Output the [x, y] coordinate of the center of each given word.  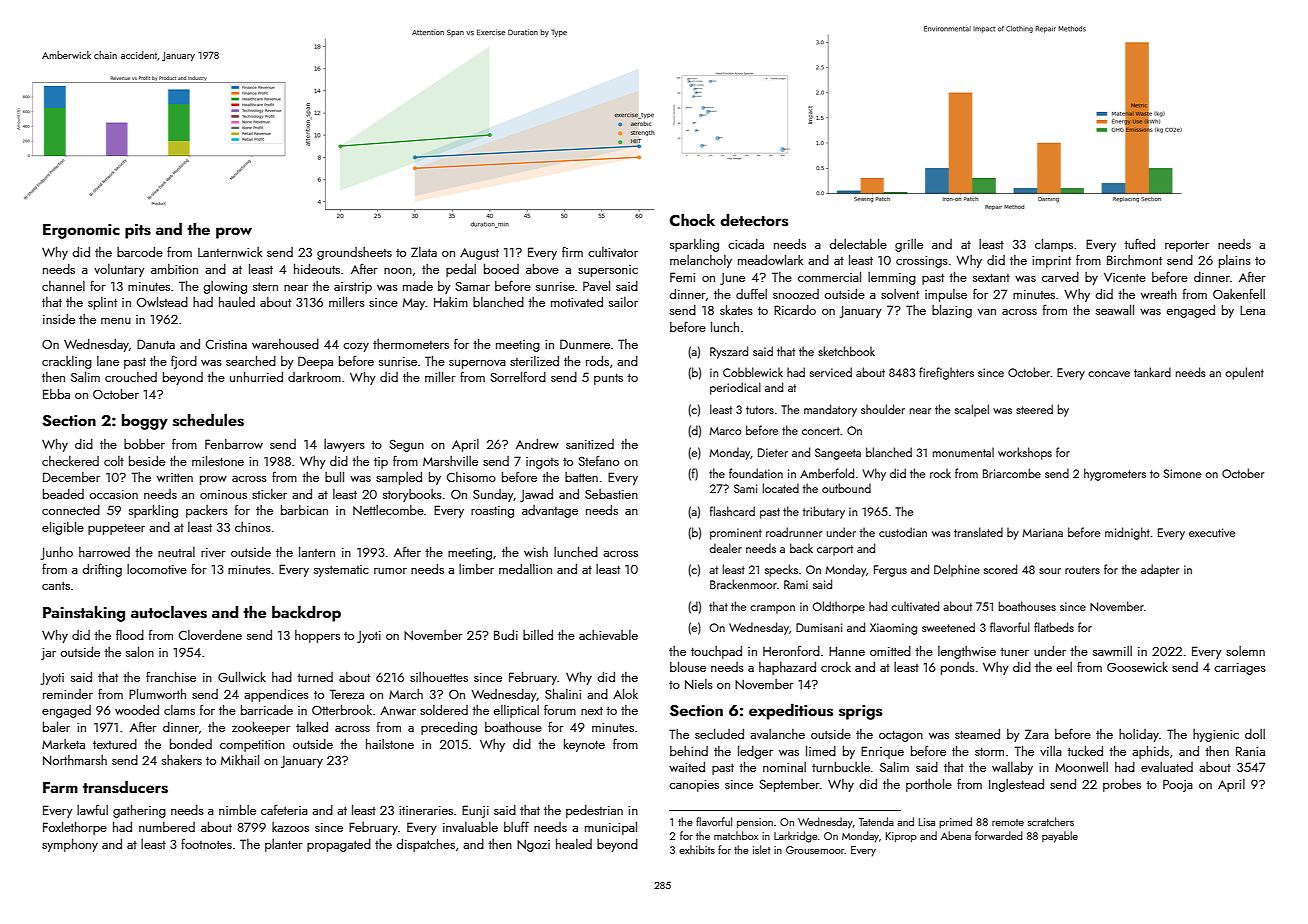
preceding [449, 728]
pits [138, 231]
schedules [208, 420]
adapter [1160, 570]
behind [689, 751]
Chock [692, 219]
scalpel [972, 410]
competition [252, 746]
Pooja [1178, 785]
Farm [60, 787]
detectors [754, 220]
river [213, 552]
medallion [525, 569]
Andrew [537, 444]
